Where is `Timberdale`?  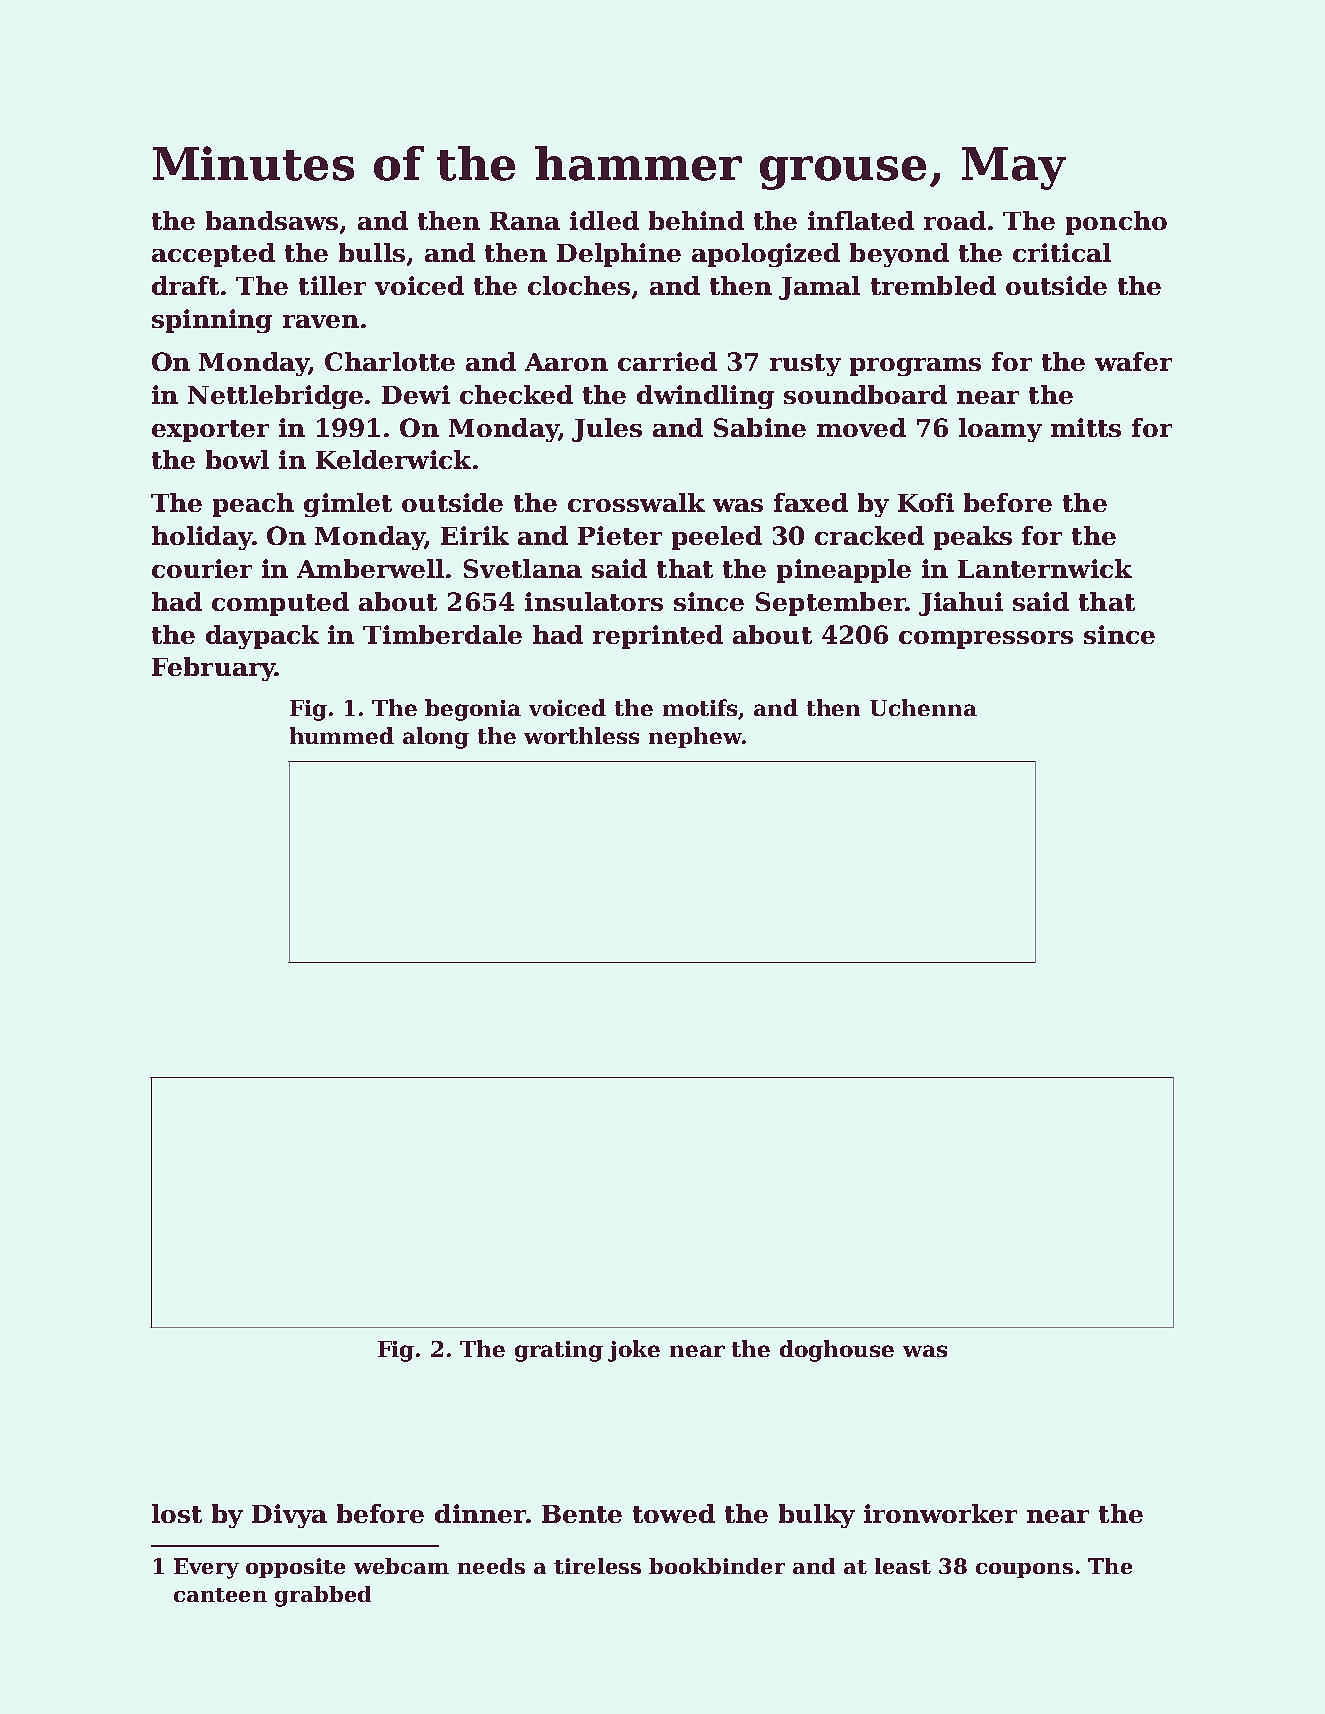
Timberdale is located at coordinates (442, 634).
